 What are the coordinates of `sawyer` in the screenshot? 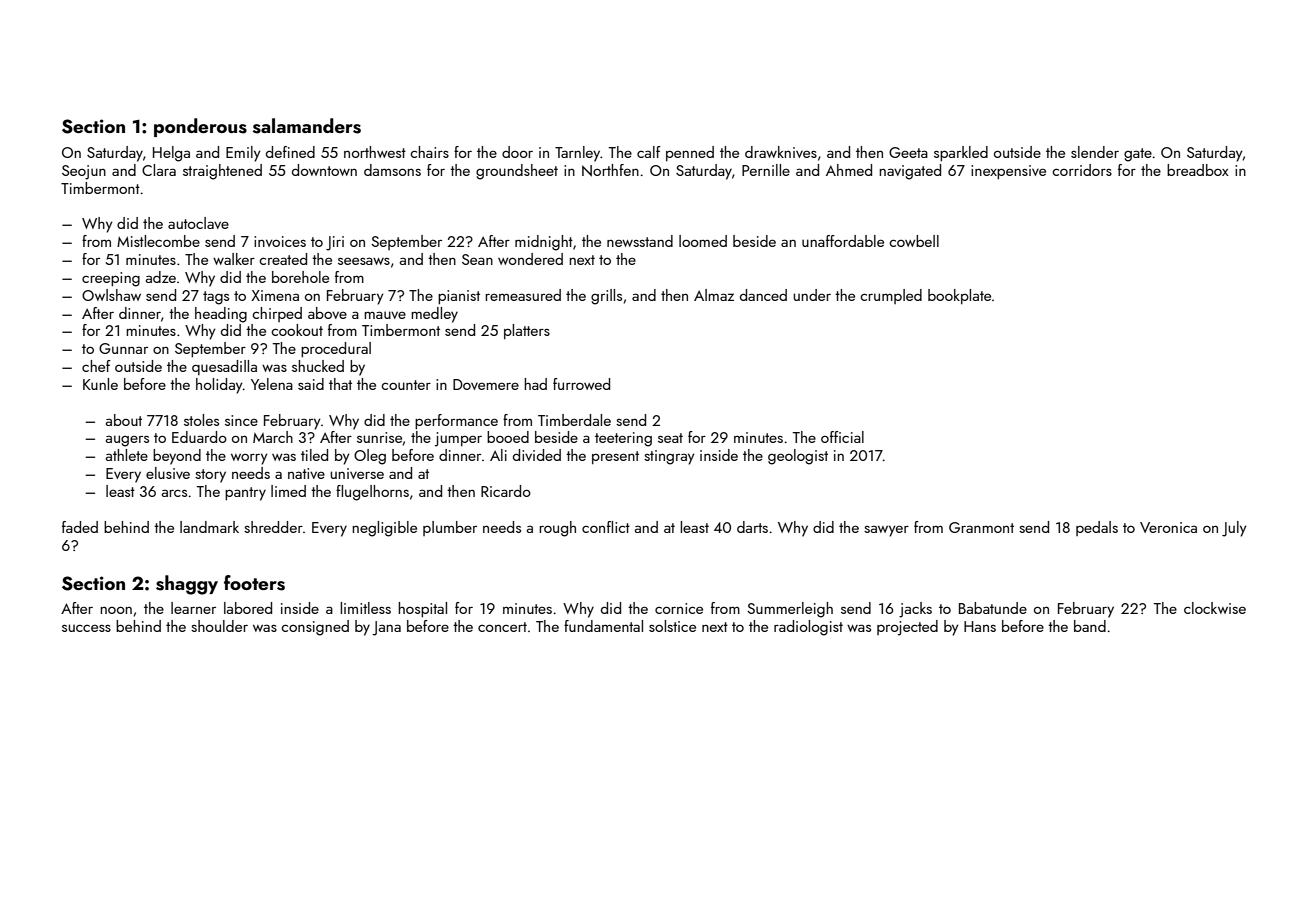 It's located at (886, 531).
